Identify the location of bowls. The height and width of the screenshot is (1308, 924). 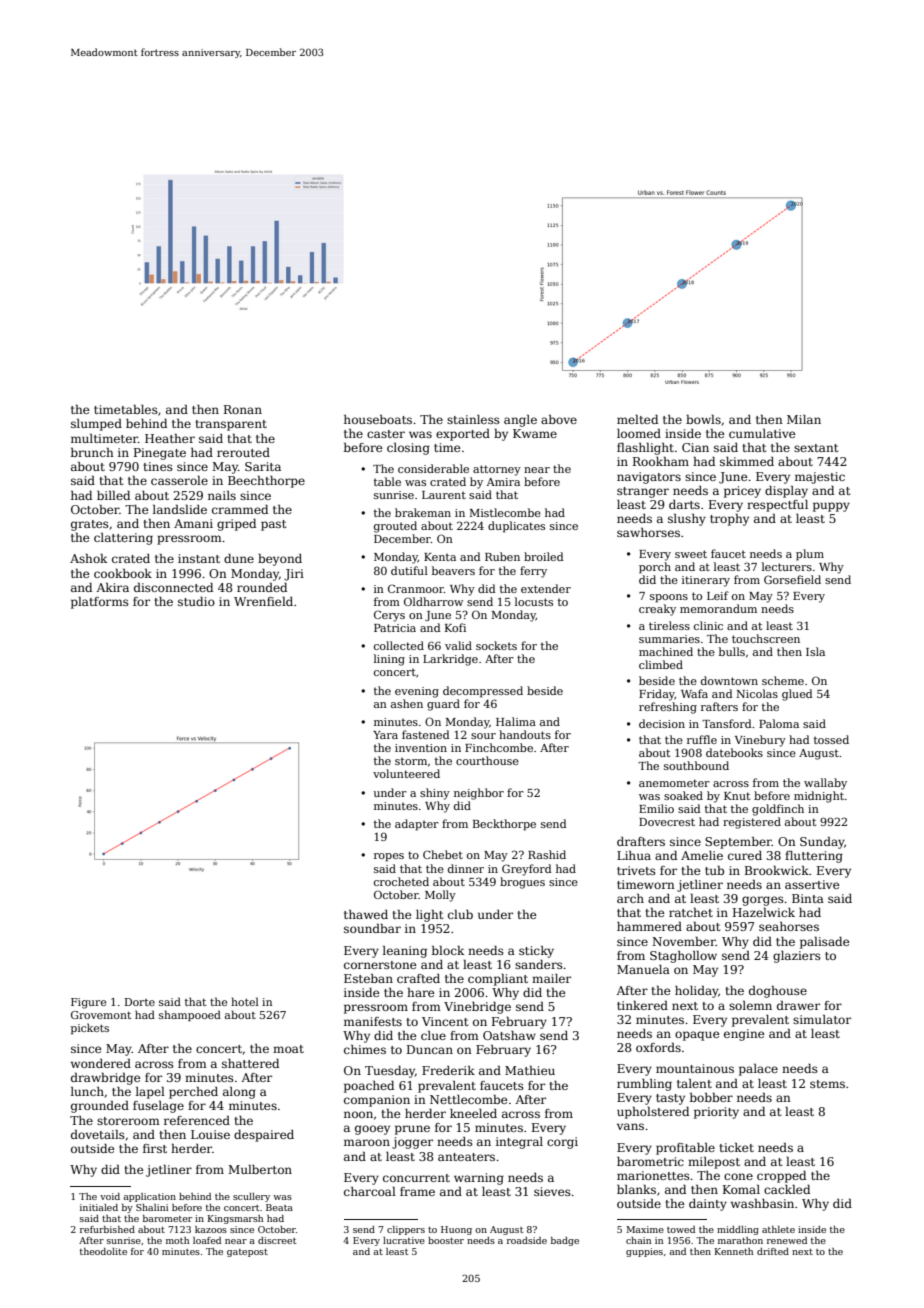
(703, 419).
